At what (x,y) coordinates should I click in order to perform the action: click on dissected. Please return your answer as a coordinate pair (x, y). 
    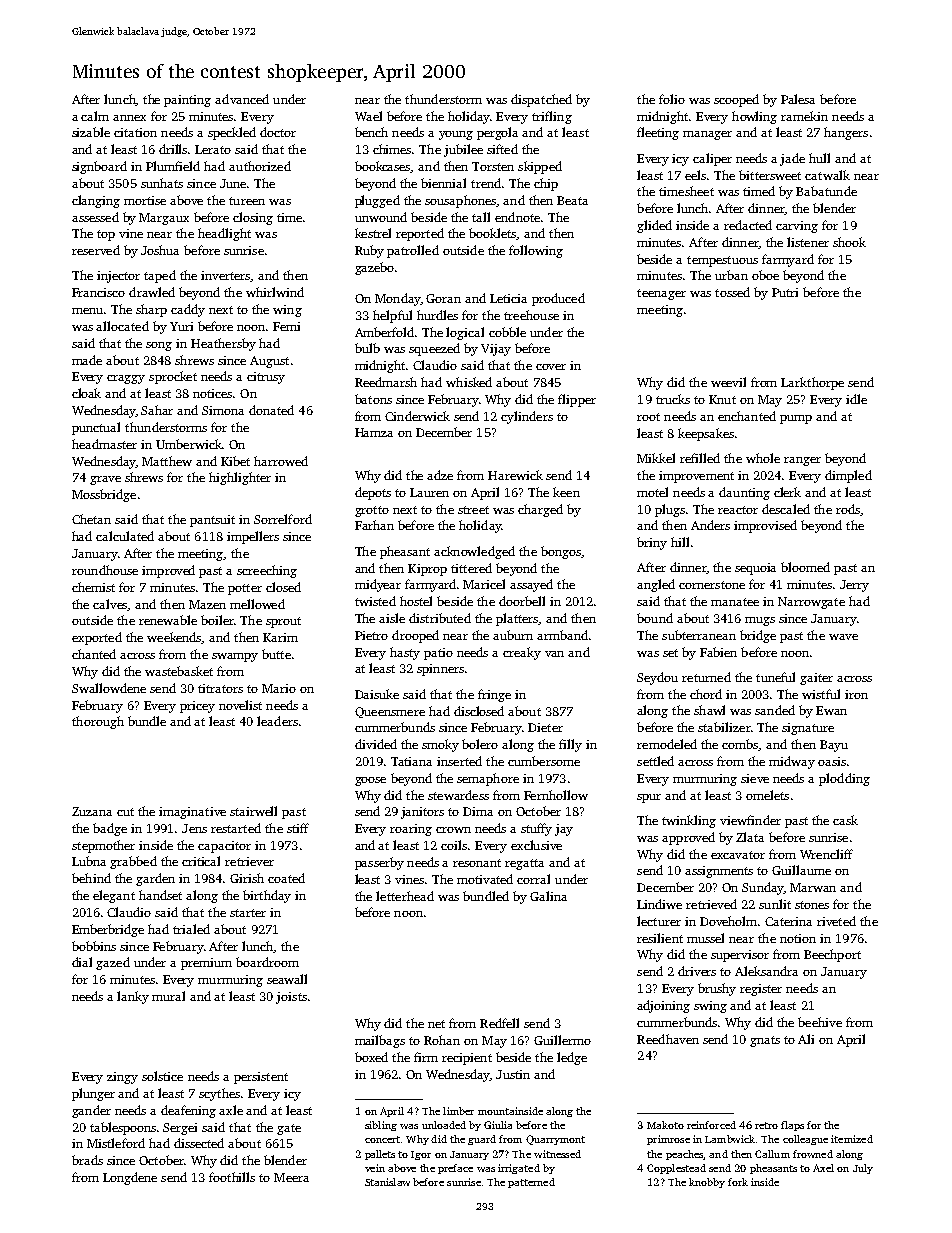
    Looking at the image, I should click on (199, 1143).
